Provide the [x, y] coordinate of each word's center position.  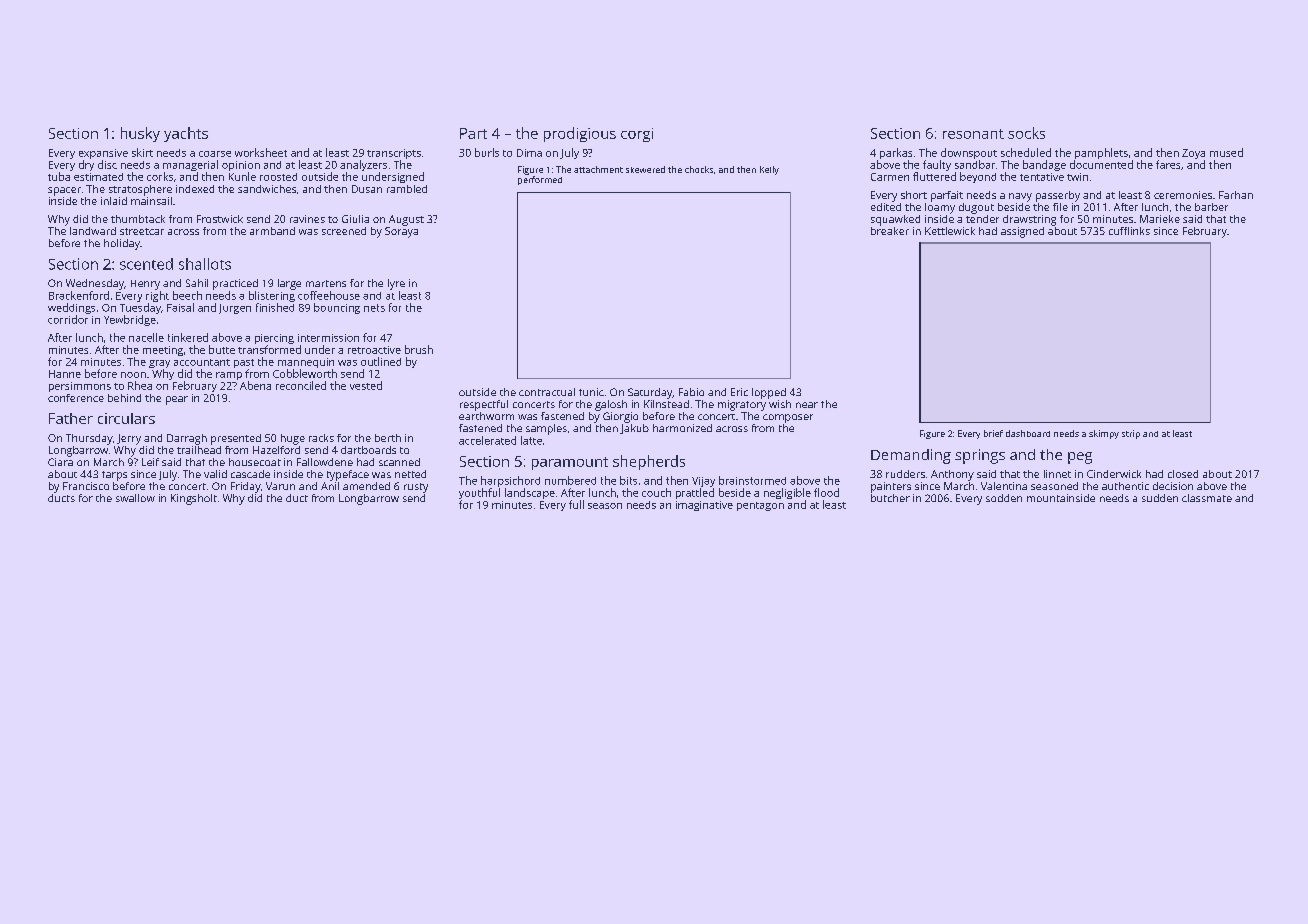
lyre [396, 284]
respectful [484, 405]
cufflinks [1129, 231]
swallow [135, 498]
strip [1131, 434]
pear [177, 400]
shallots [205, 264]
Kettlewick [950, 231]
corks [160, 176]
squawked [895, 220]
